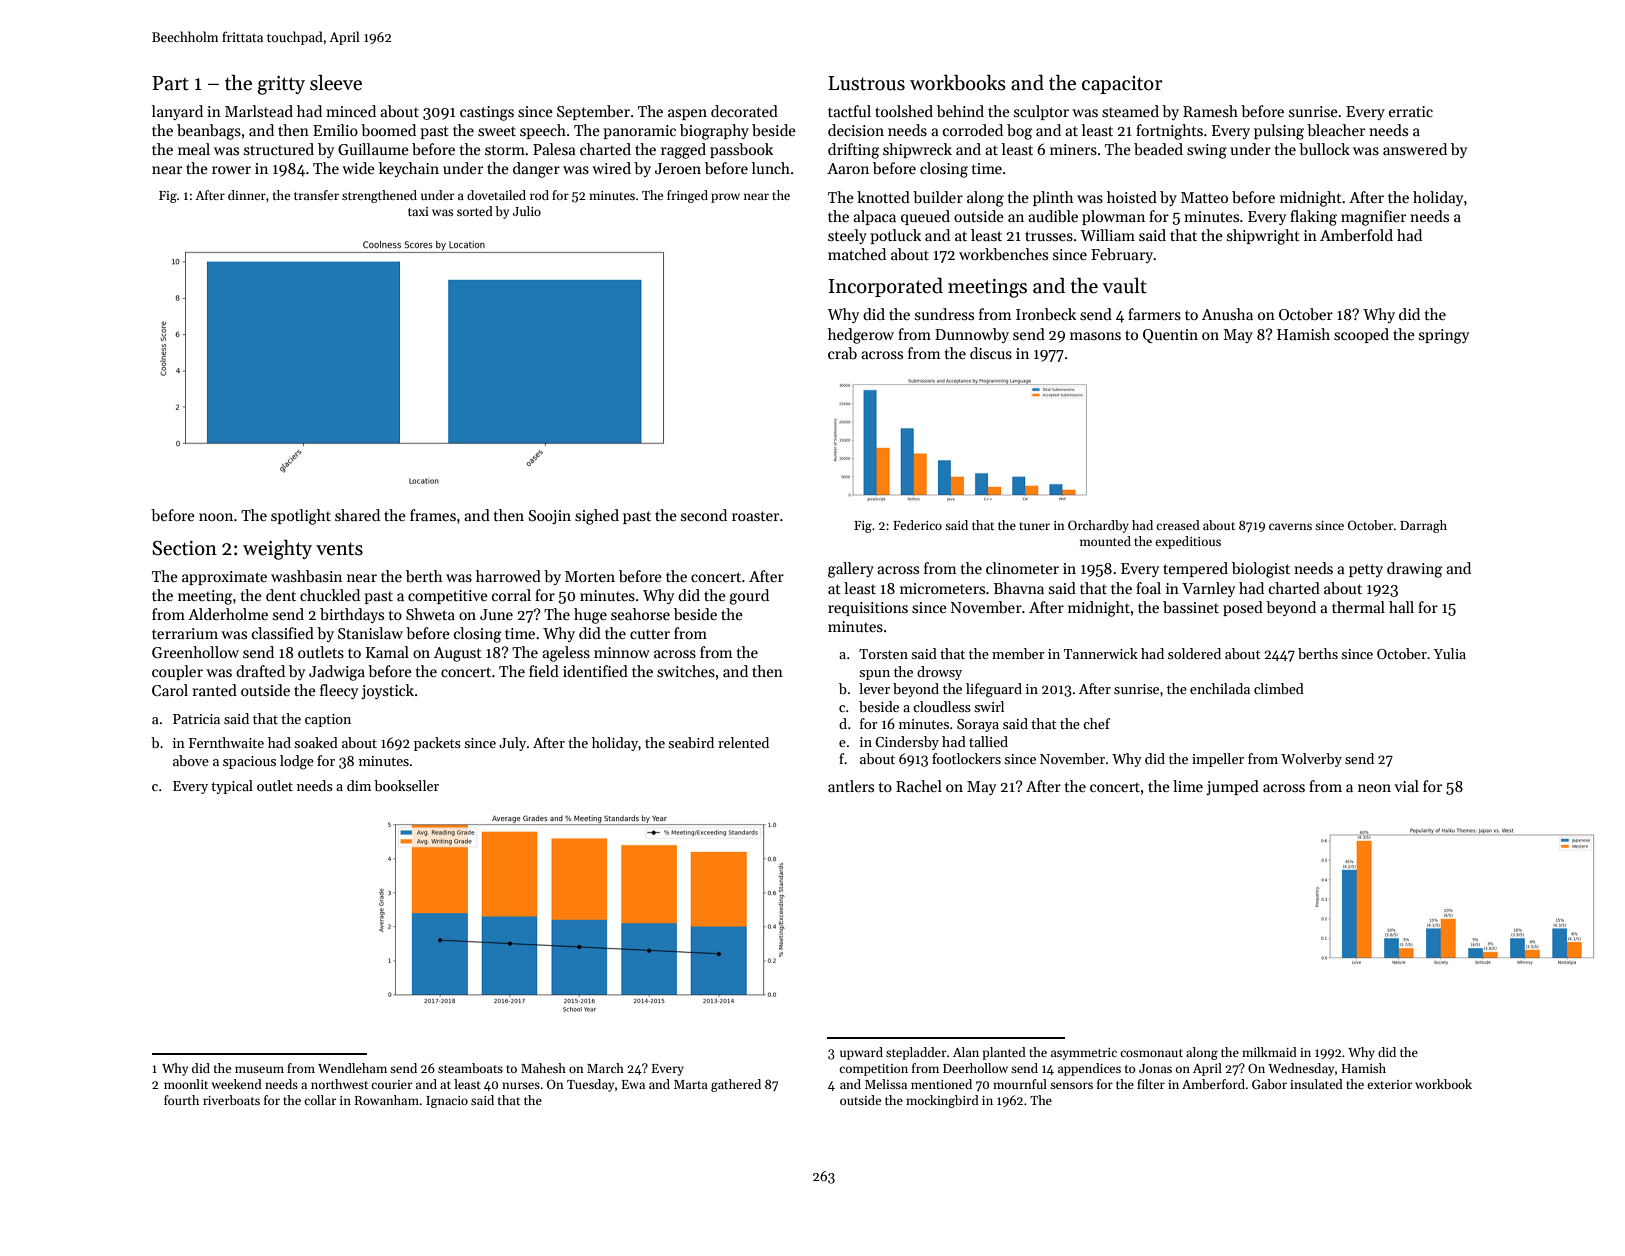 The width and height of the screenshot is (1625, 1256). What do you see at coordinates (447, 1102) in the screenshot?
I see `Ignacio` at bounding box center [447, 1102].
